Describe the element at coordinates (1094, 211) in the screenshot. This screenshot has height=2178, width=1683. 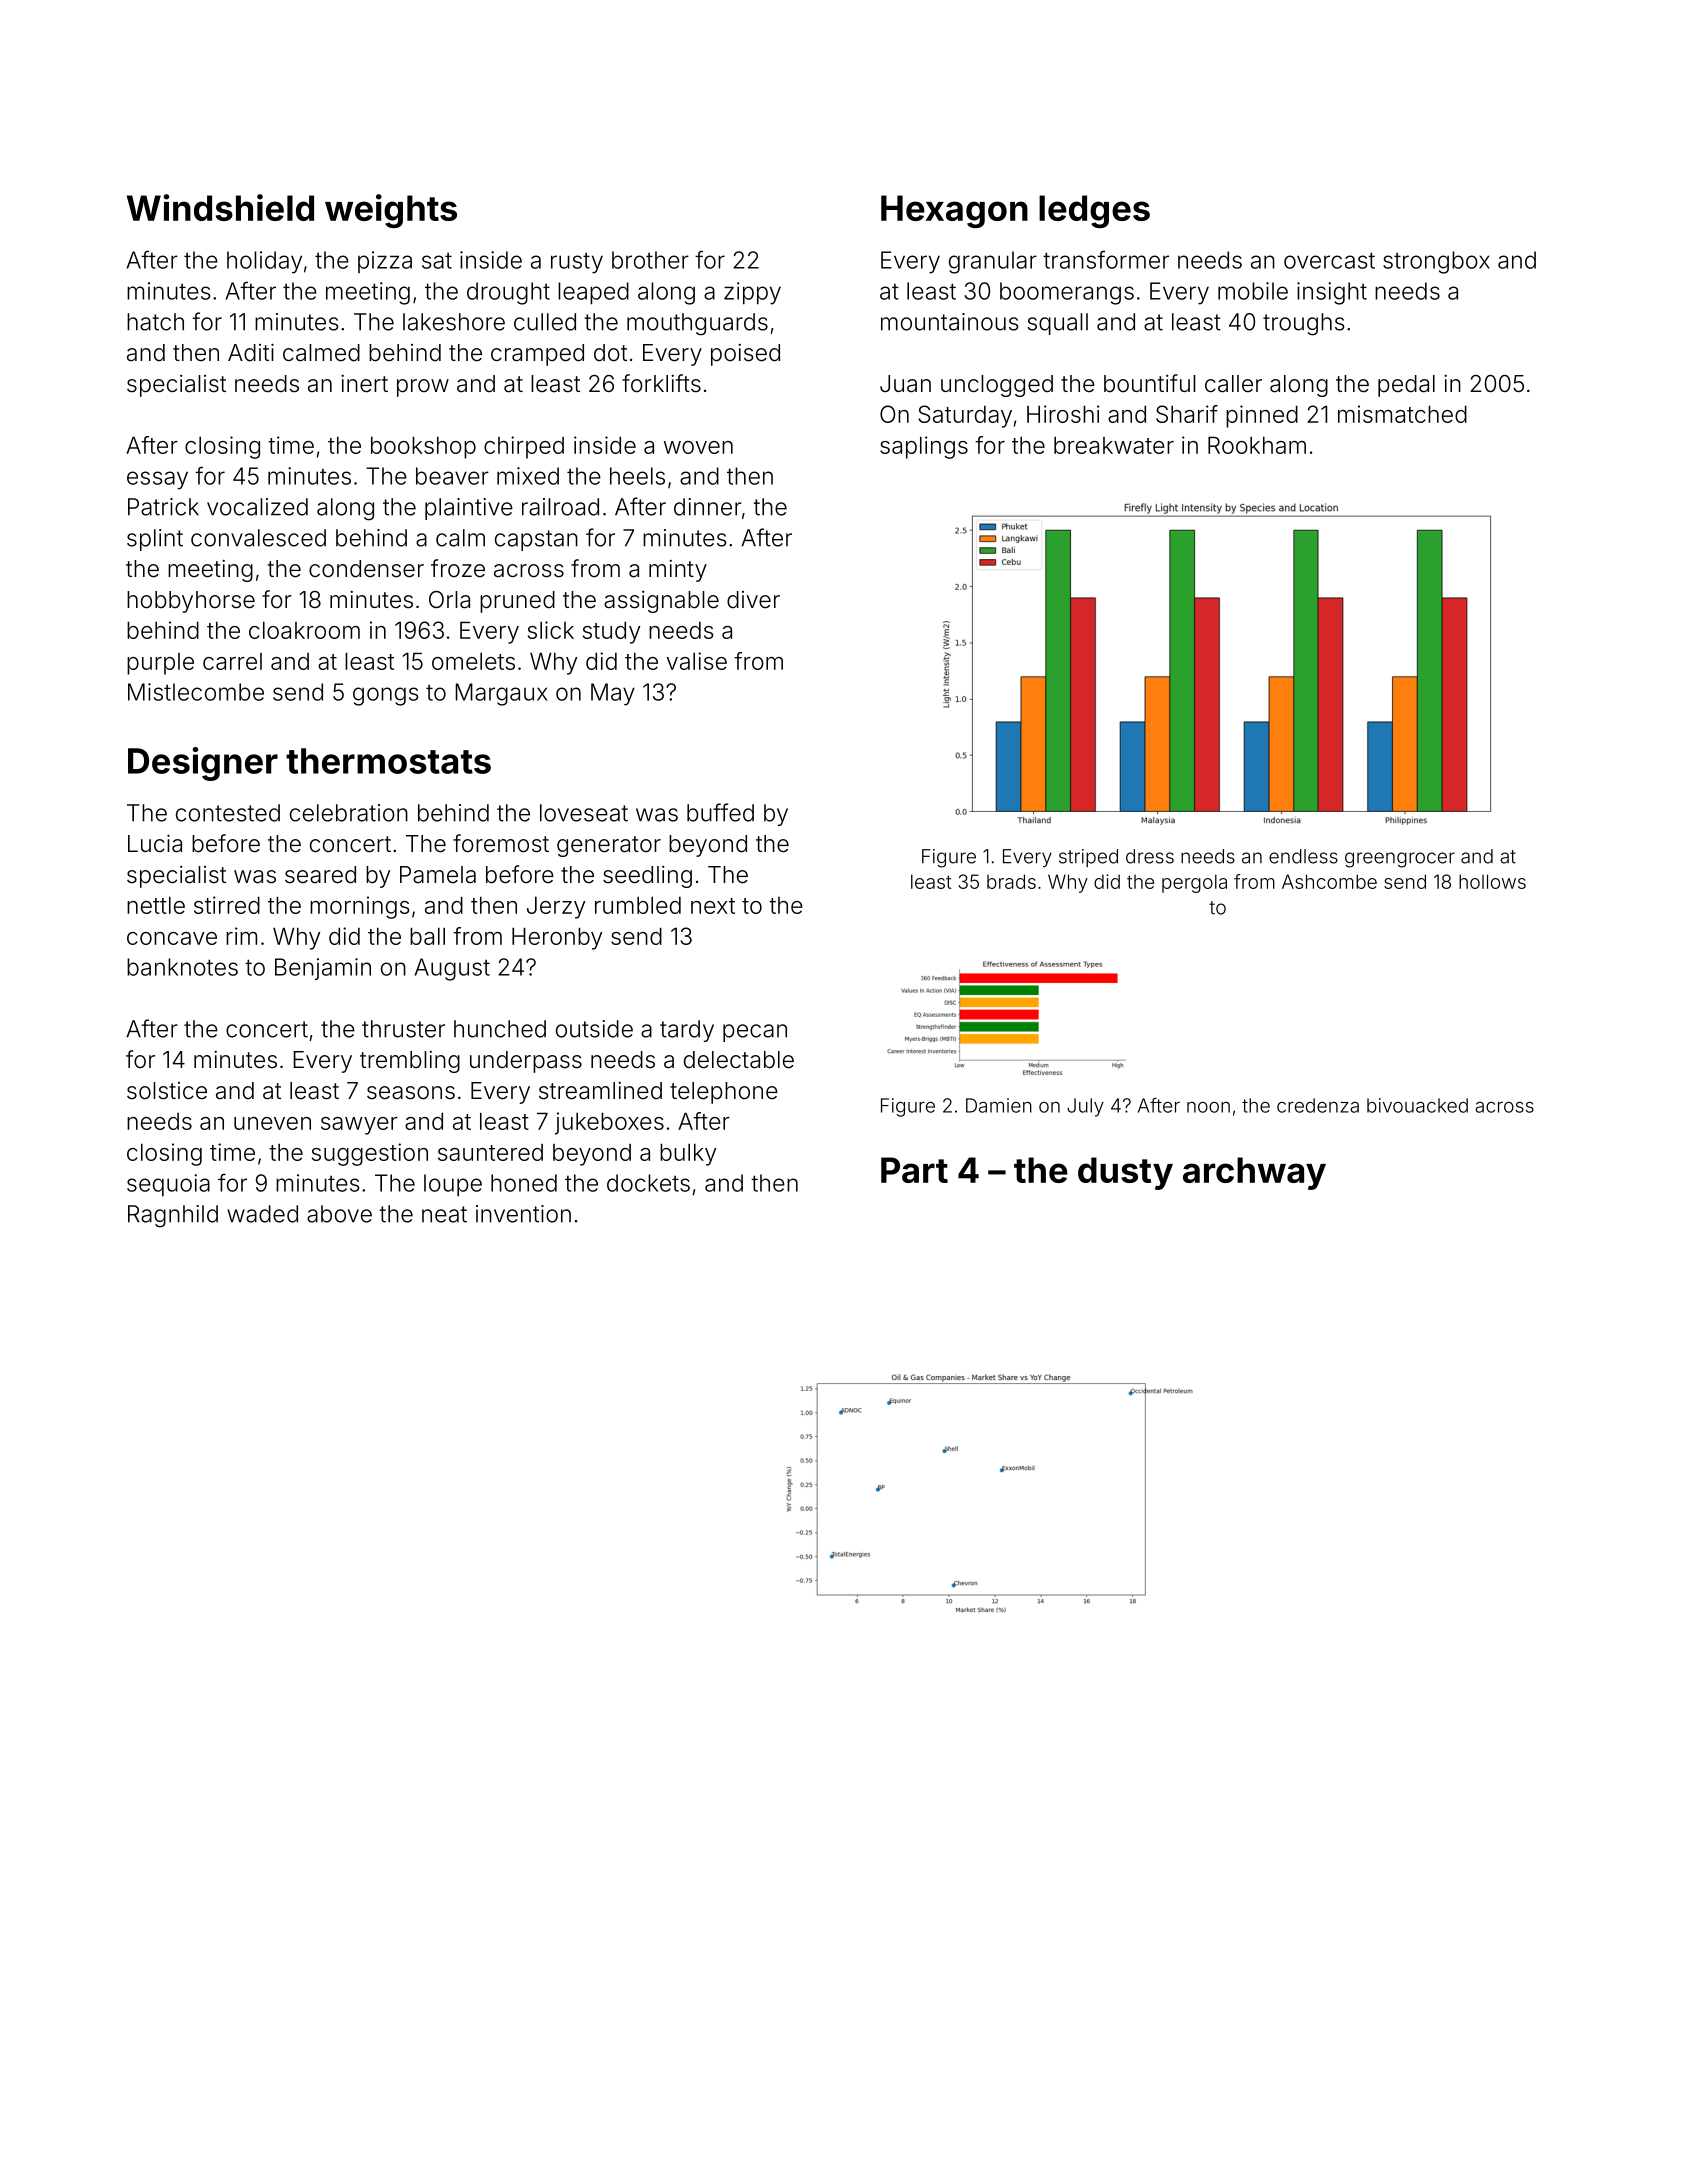
I see `ledges` at that location.
